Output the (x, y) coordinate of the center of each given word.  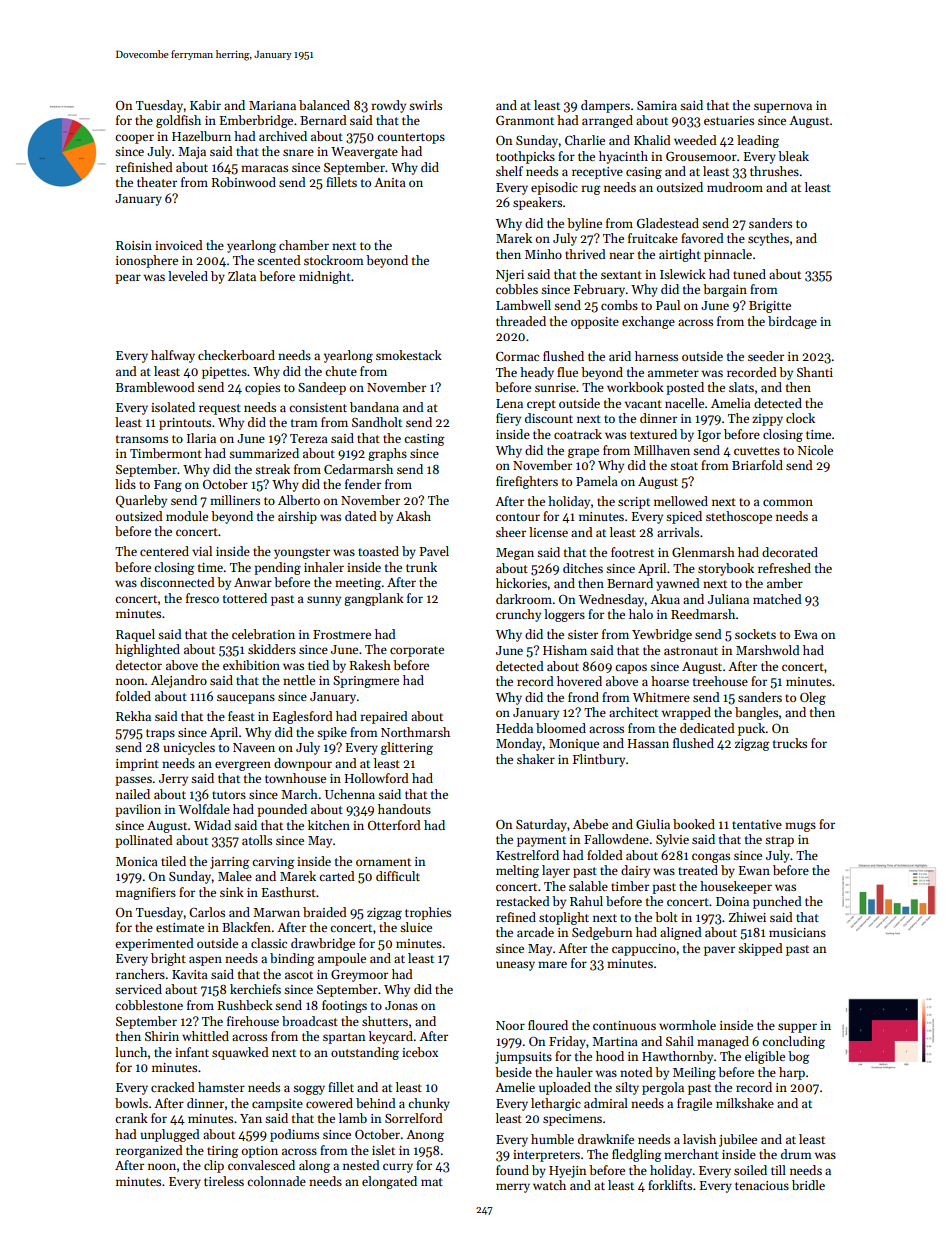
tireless (224, 1181)
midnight (325, 277)
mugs (800, 827)
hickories (521, 583)
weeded (695, 140)
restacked (523, 901)
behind (376, 1103)
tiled (173, 861)
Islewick (683, 274)
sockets (755, 634)
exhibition (251, 665)
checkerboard (236, 355)
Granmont (525, 120)
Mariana (272, 105)
